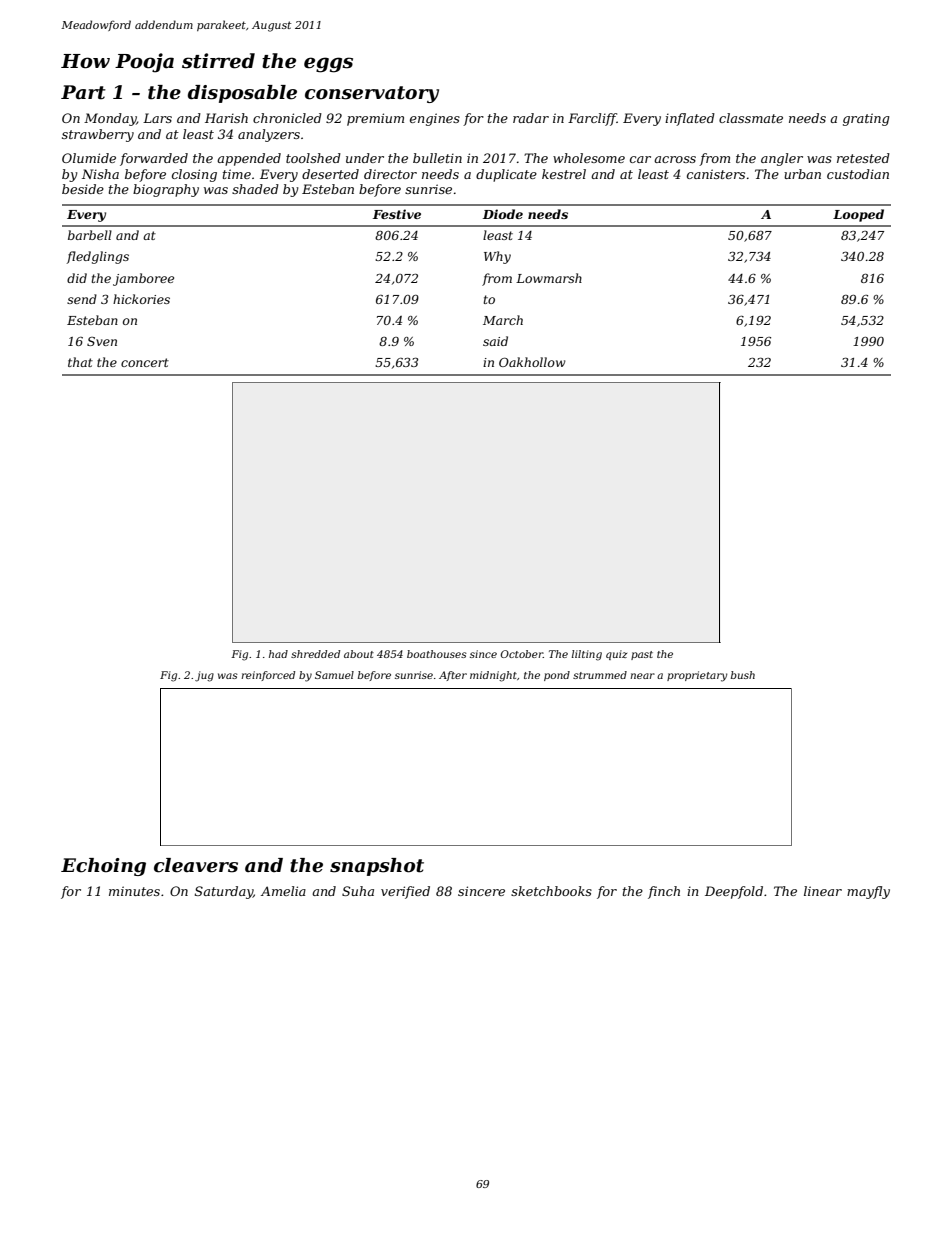 The width and height of the screenshot is (952, 1233). I want to click on jug, so click(204, 676).
